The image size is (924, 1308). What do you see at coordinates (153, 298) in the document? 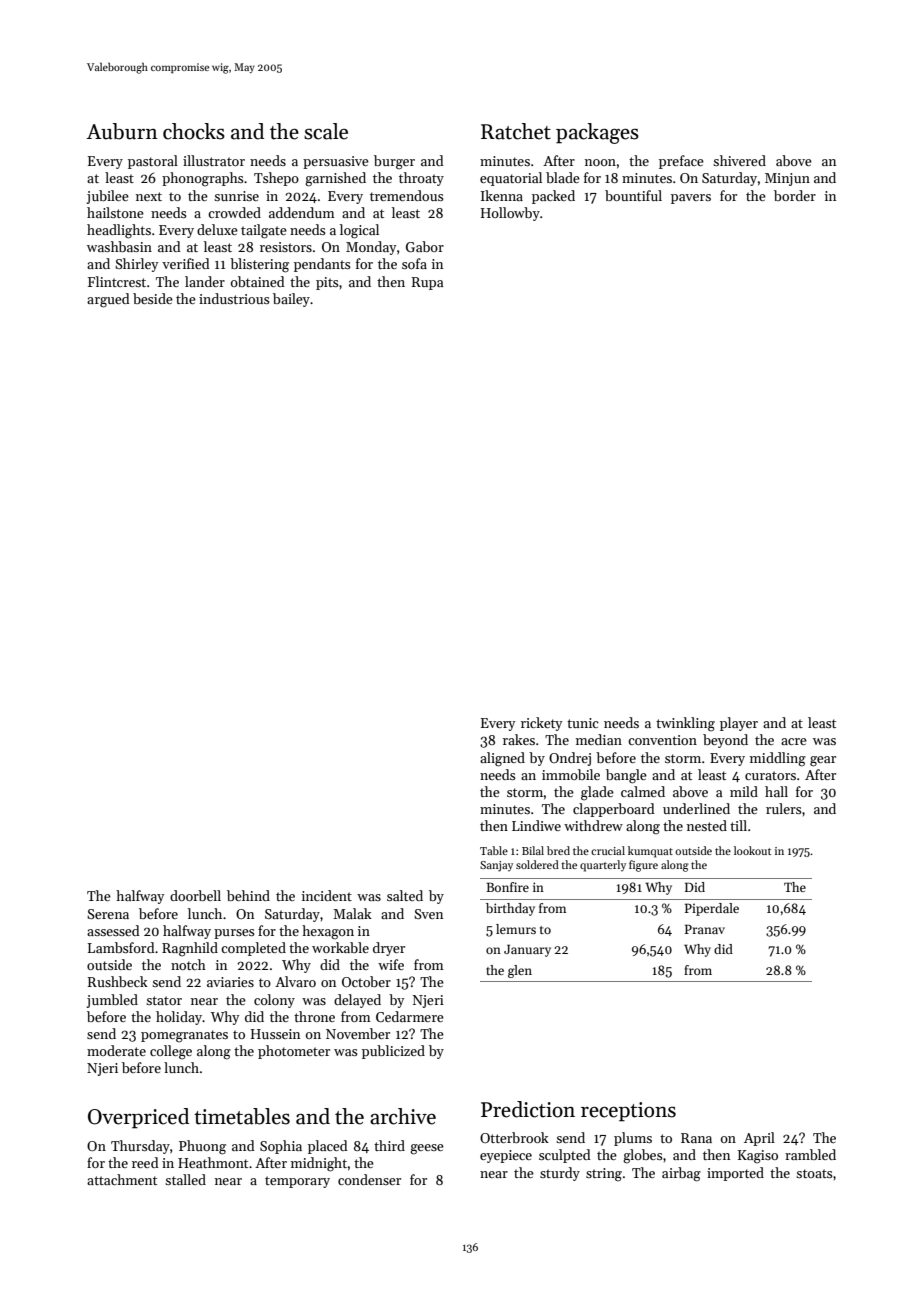
I see `beside` at bounding box center [153, 298].
